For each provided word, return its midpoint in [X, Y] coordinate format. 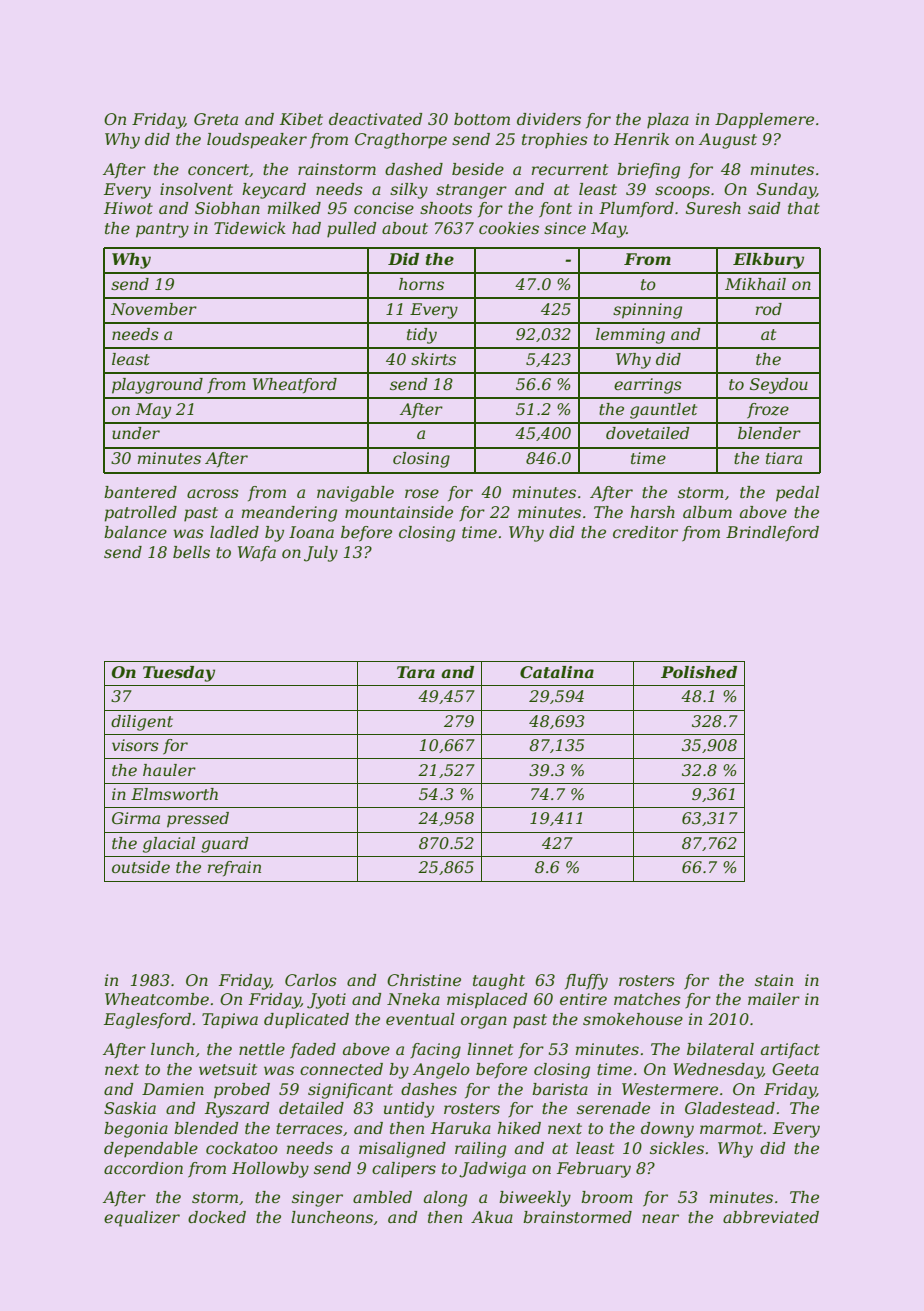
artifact [790, 1051]
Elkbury [768, 261]
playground [157, 386]
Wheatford [295, 386]
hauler [169, 770]
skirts [433, 359]
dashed [414, 169]
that [804, 208]
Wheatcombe [157, 999]
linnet [490, 1049]
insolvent [196, 189]
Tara [416, 672]
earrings [648, 386]
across [213, 493]
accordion [143, 1168]
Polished [699, 672]
